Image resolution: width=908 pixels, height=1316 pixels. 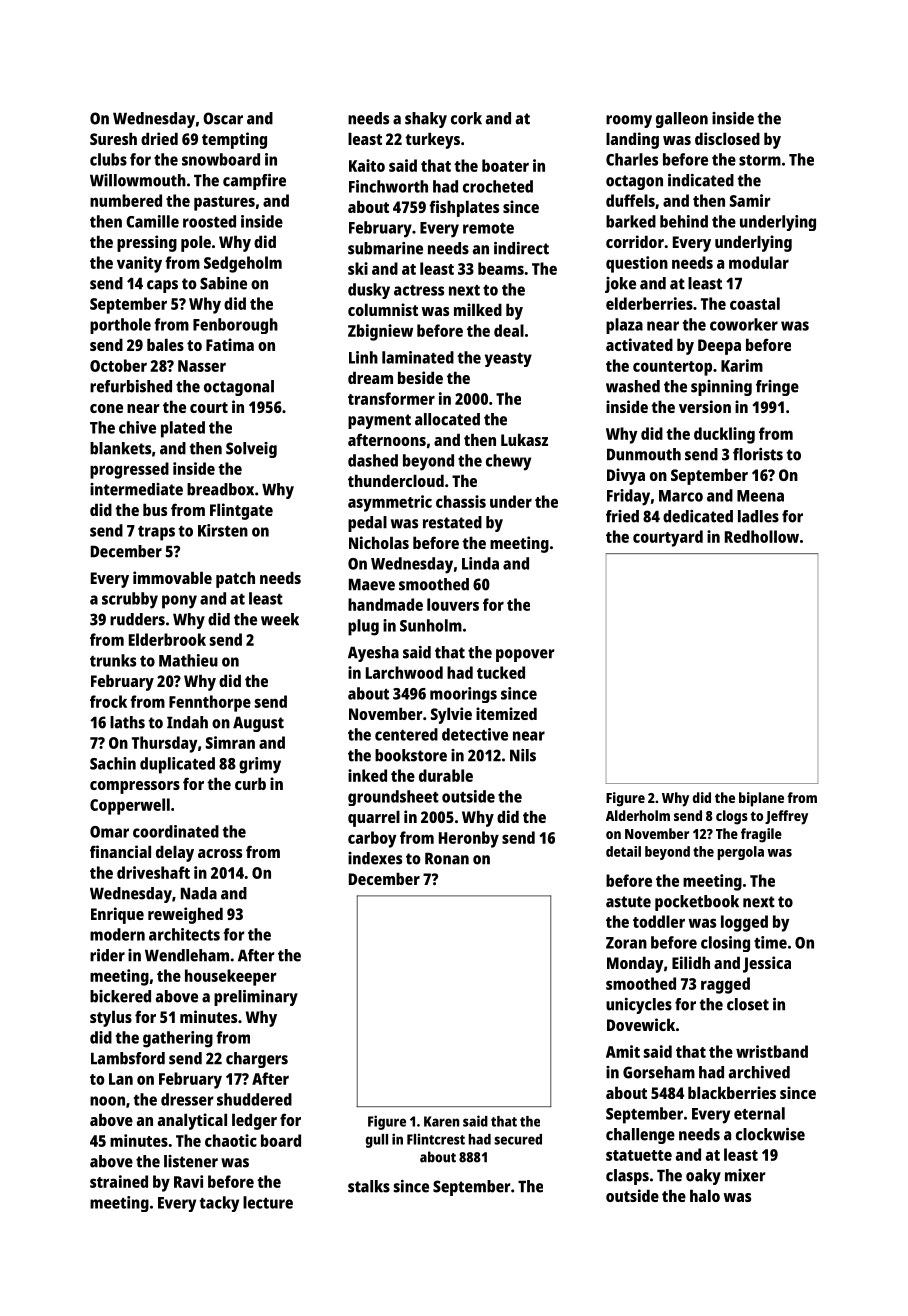 I want to click on Camille, so click(x=152, y=221).
